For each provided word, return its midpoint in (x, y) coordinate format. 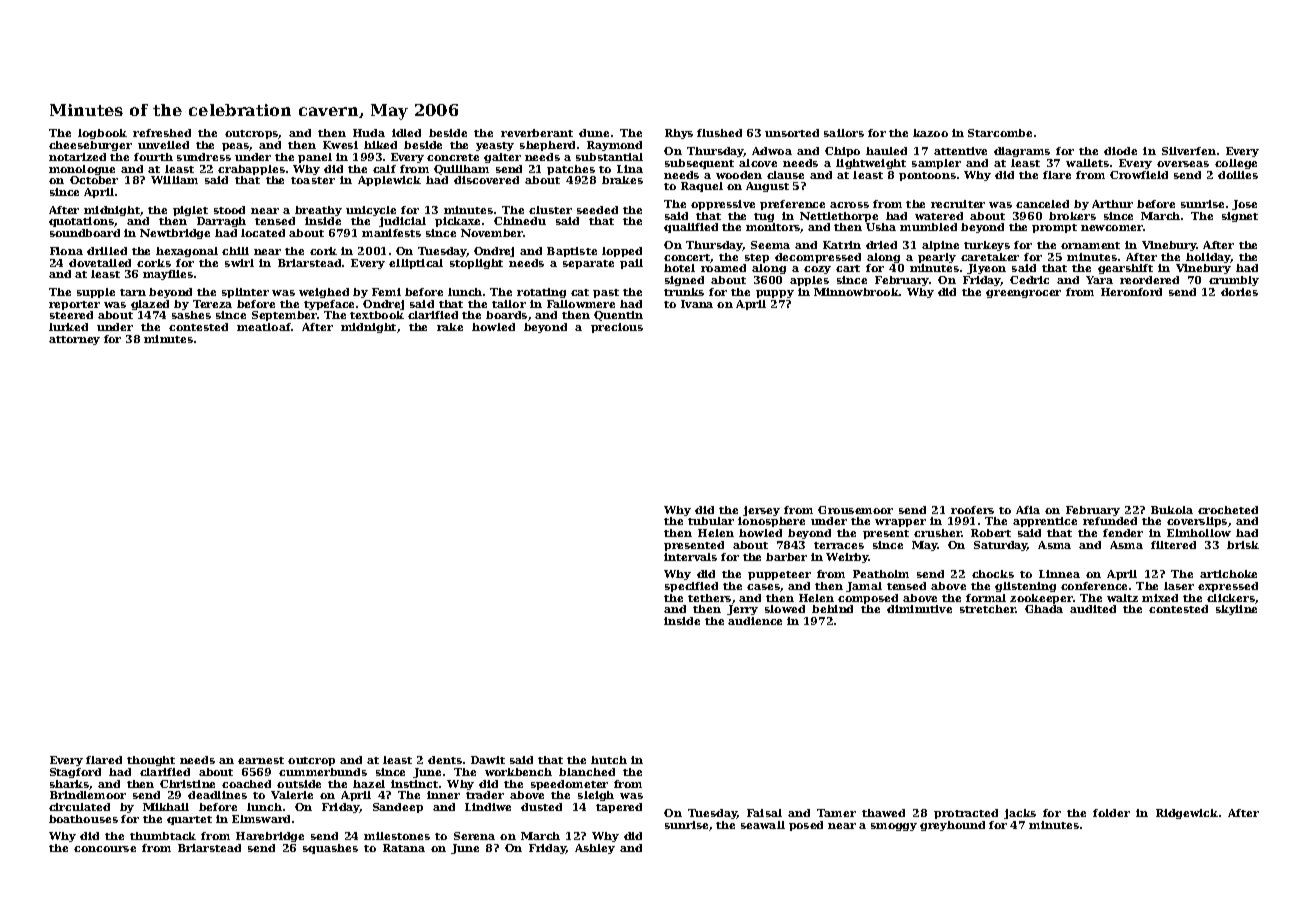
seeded (597, 210)
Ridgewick (1187, 814)
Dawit (488, 760)
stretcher (988, 609)
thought (151, 761)
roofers (972, 510)
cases (763, 587)
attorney (74, 340)
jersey (761, 511)
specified (691, 587)
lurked (68, 327)
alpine (940, 246)
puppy (775, 294)
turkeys (987, 246)
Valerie (292, 795)
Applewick (389, 181)
